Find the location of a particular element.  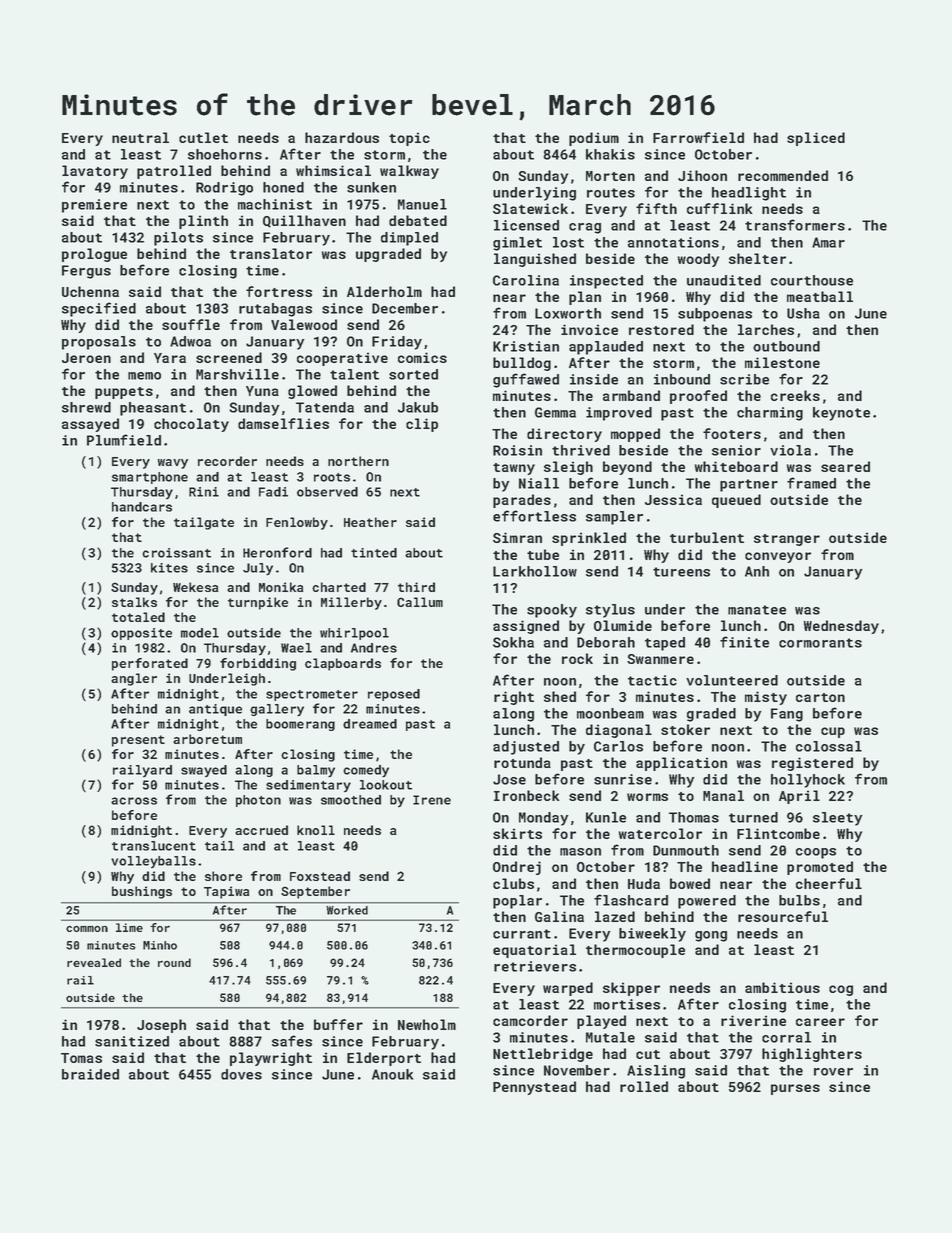

plinth is located at coordinates (203, 222).
